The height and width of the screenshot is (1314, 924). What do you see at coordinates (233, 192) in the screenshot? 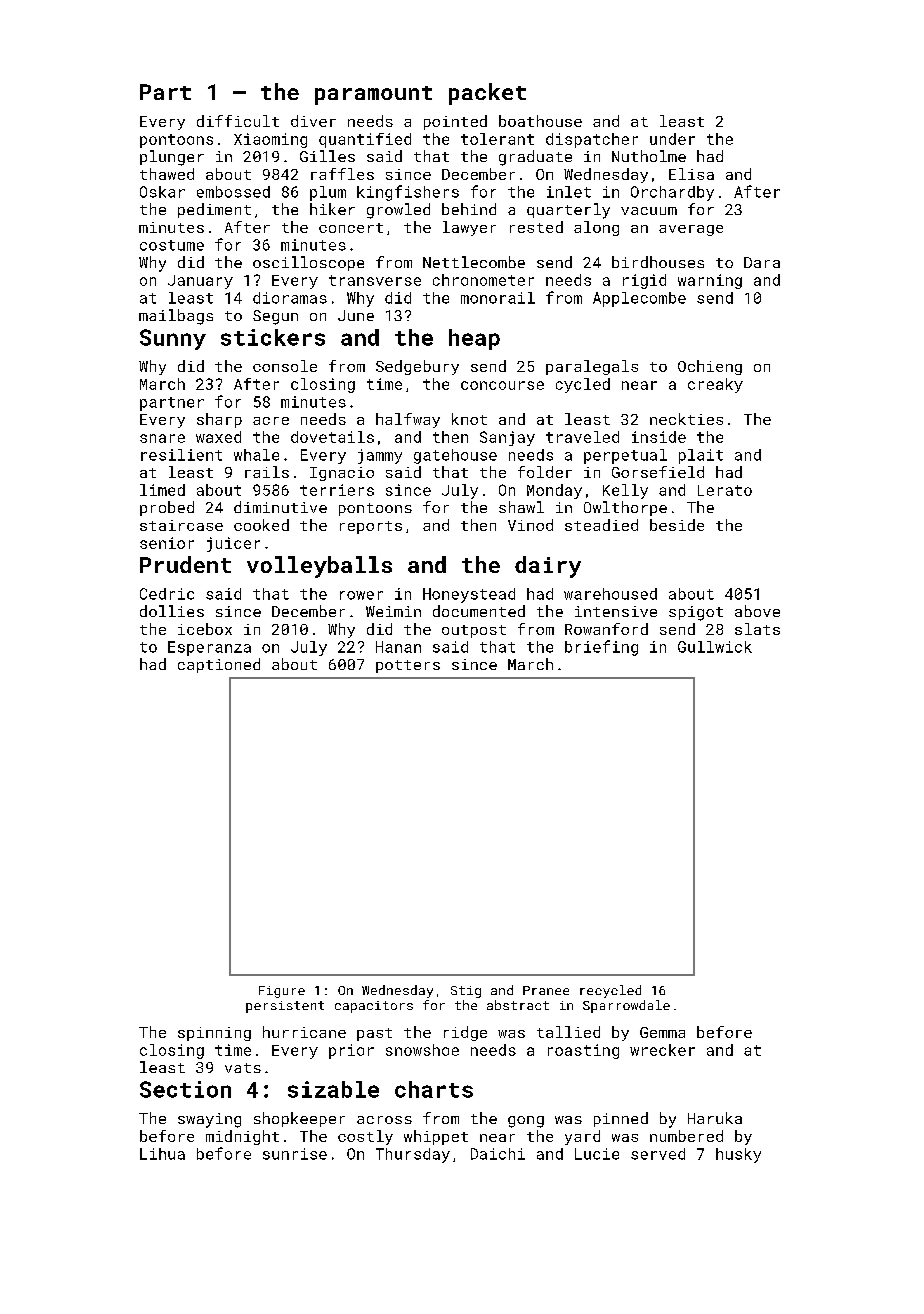
I see `embossed` at bounding box center [233, 192].
